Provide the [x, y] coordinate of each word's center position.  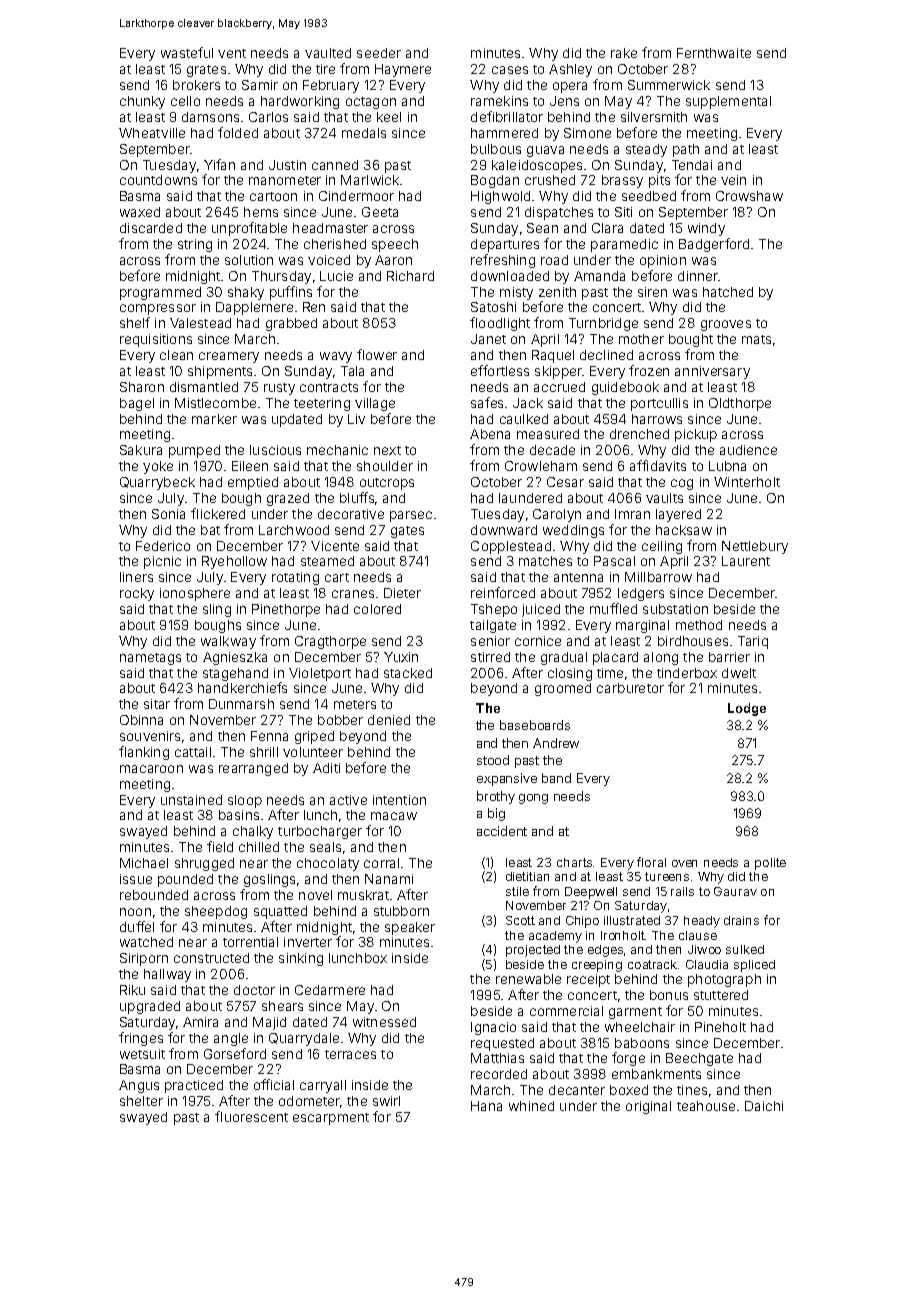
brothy [496, 797]
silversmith [654, 117]
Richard [410, 276]
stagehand [235, 674]
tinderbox [687, 673]
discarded [151, 228]
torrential [250, 942]
